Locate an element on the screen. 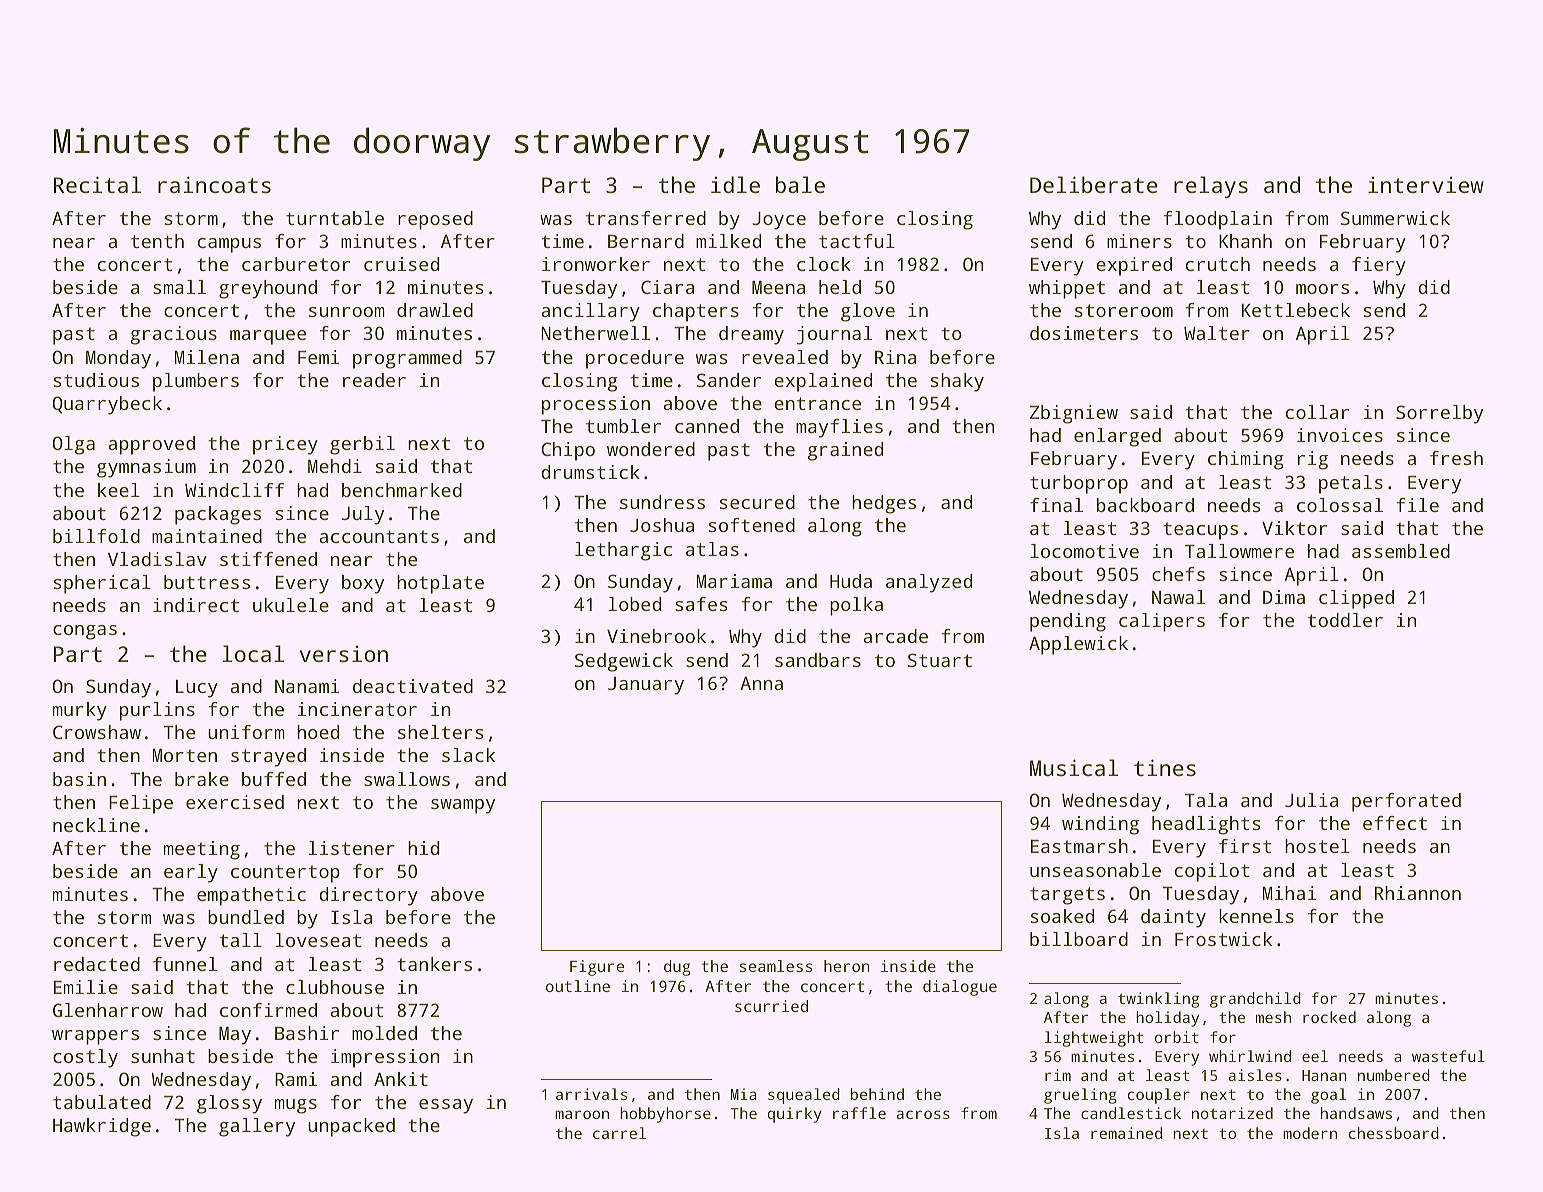 Image resolution: width=1543 pixels, height=1192 pixels. outline is located at coordinates (578, 986).
